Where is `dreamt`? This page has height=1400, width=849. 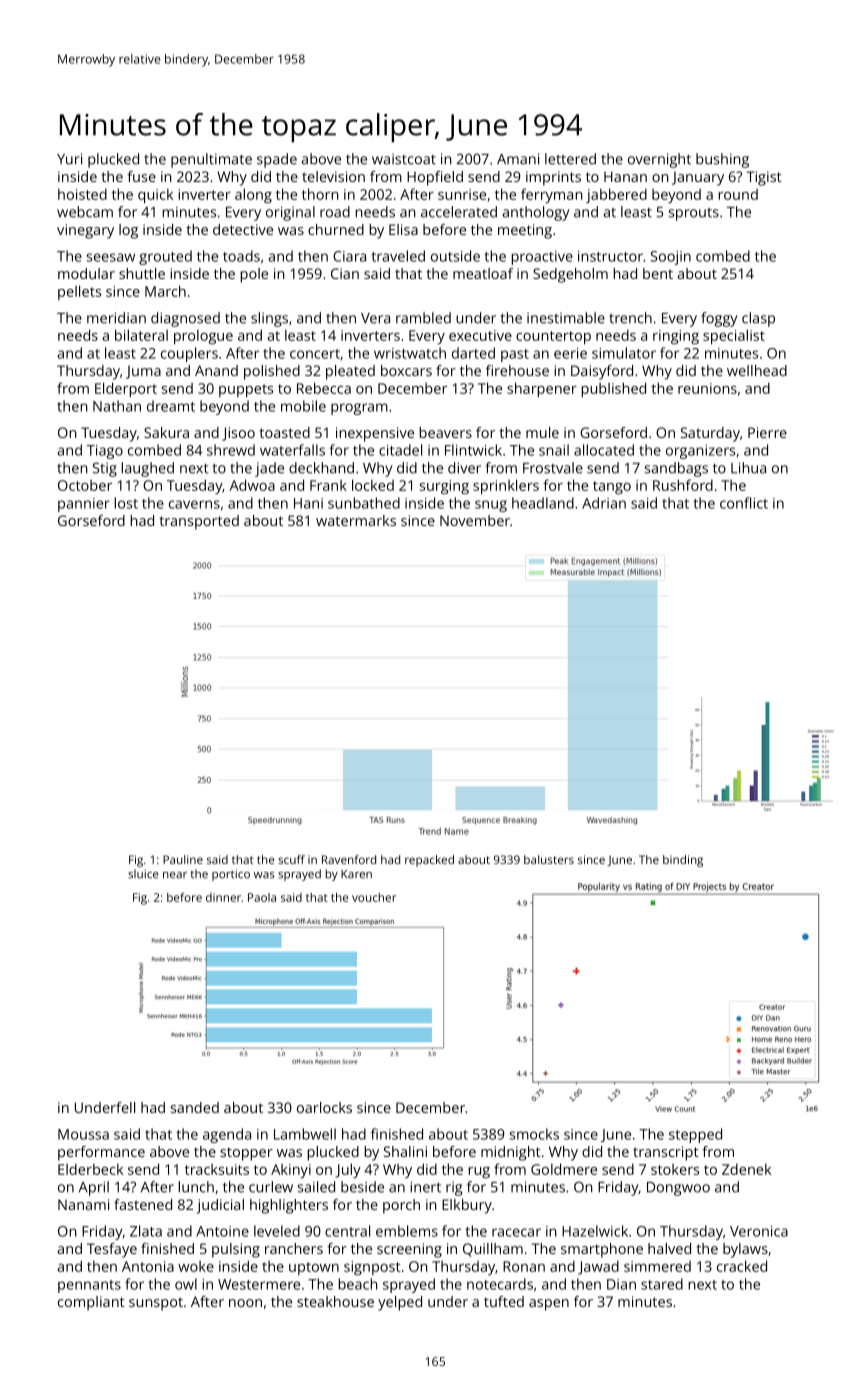
dreamt is located at coordinates (171, 406).
